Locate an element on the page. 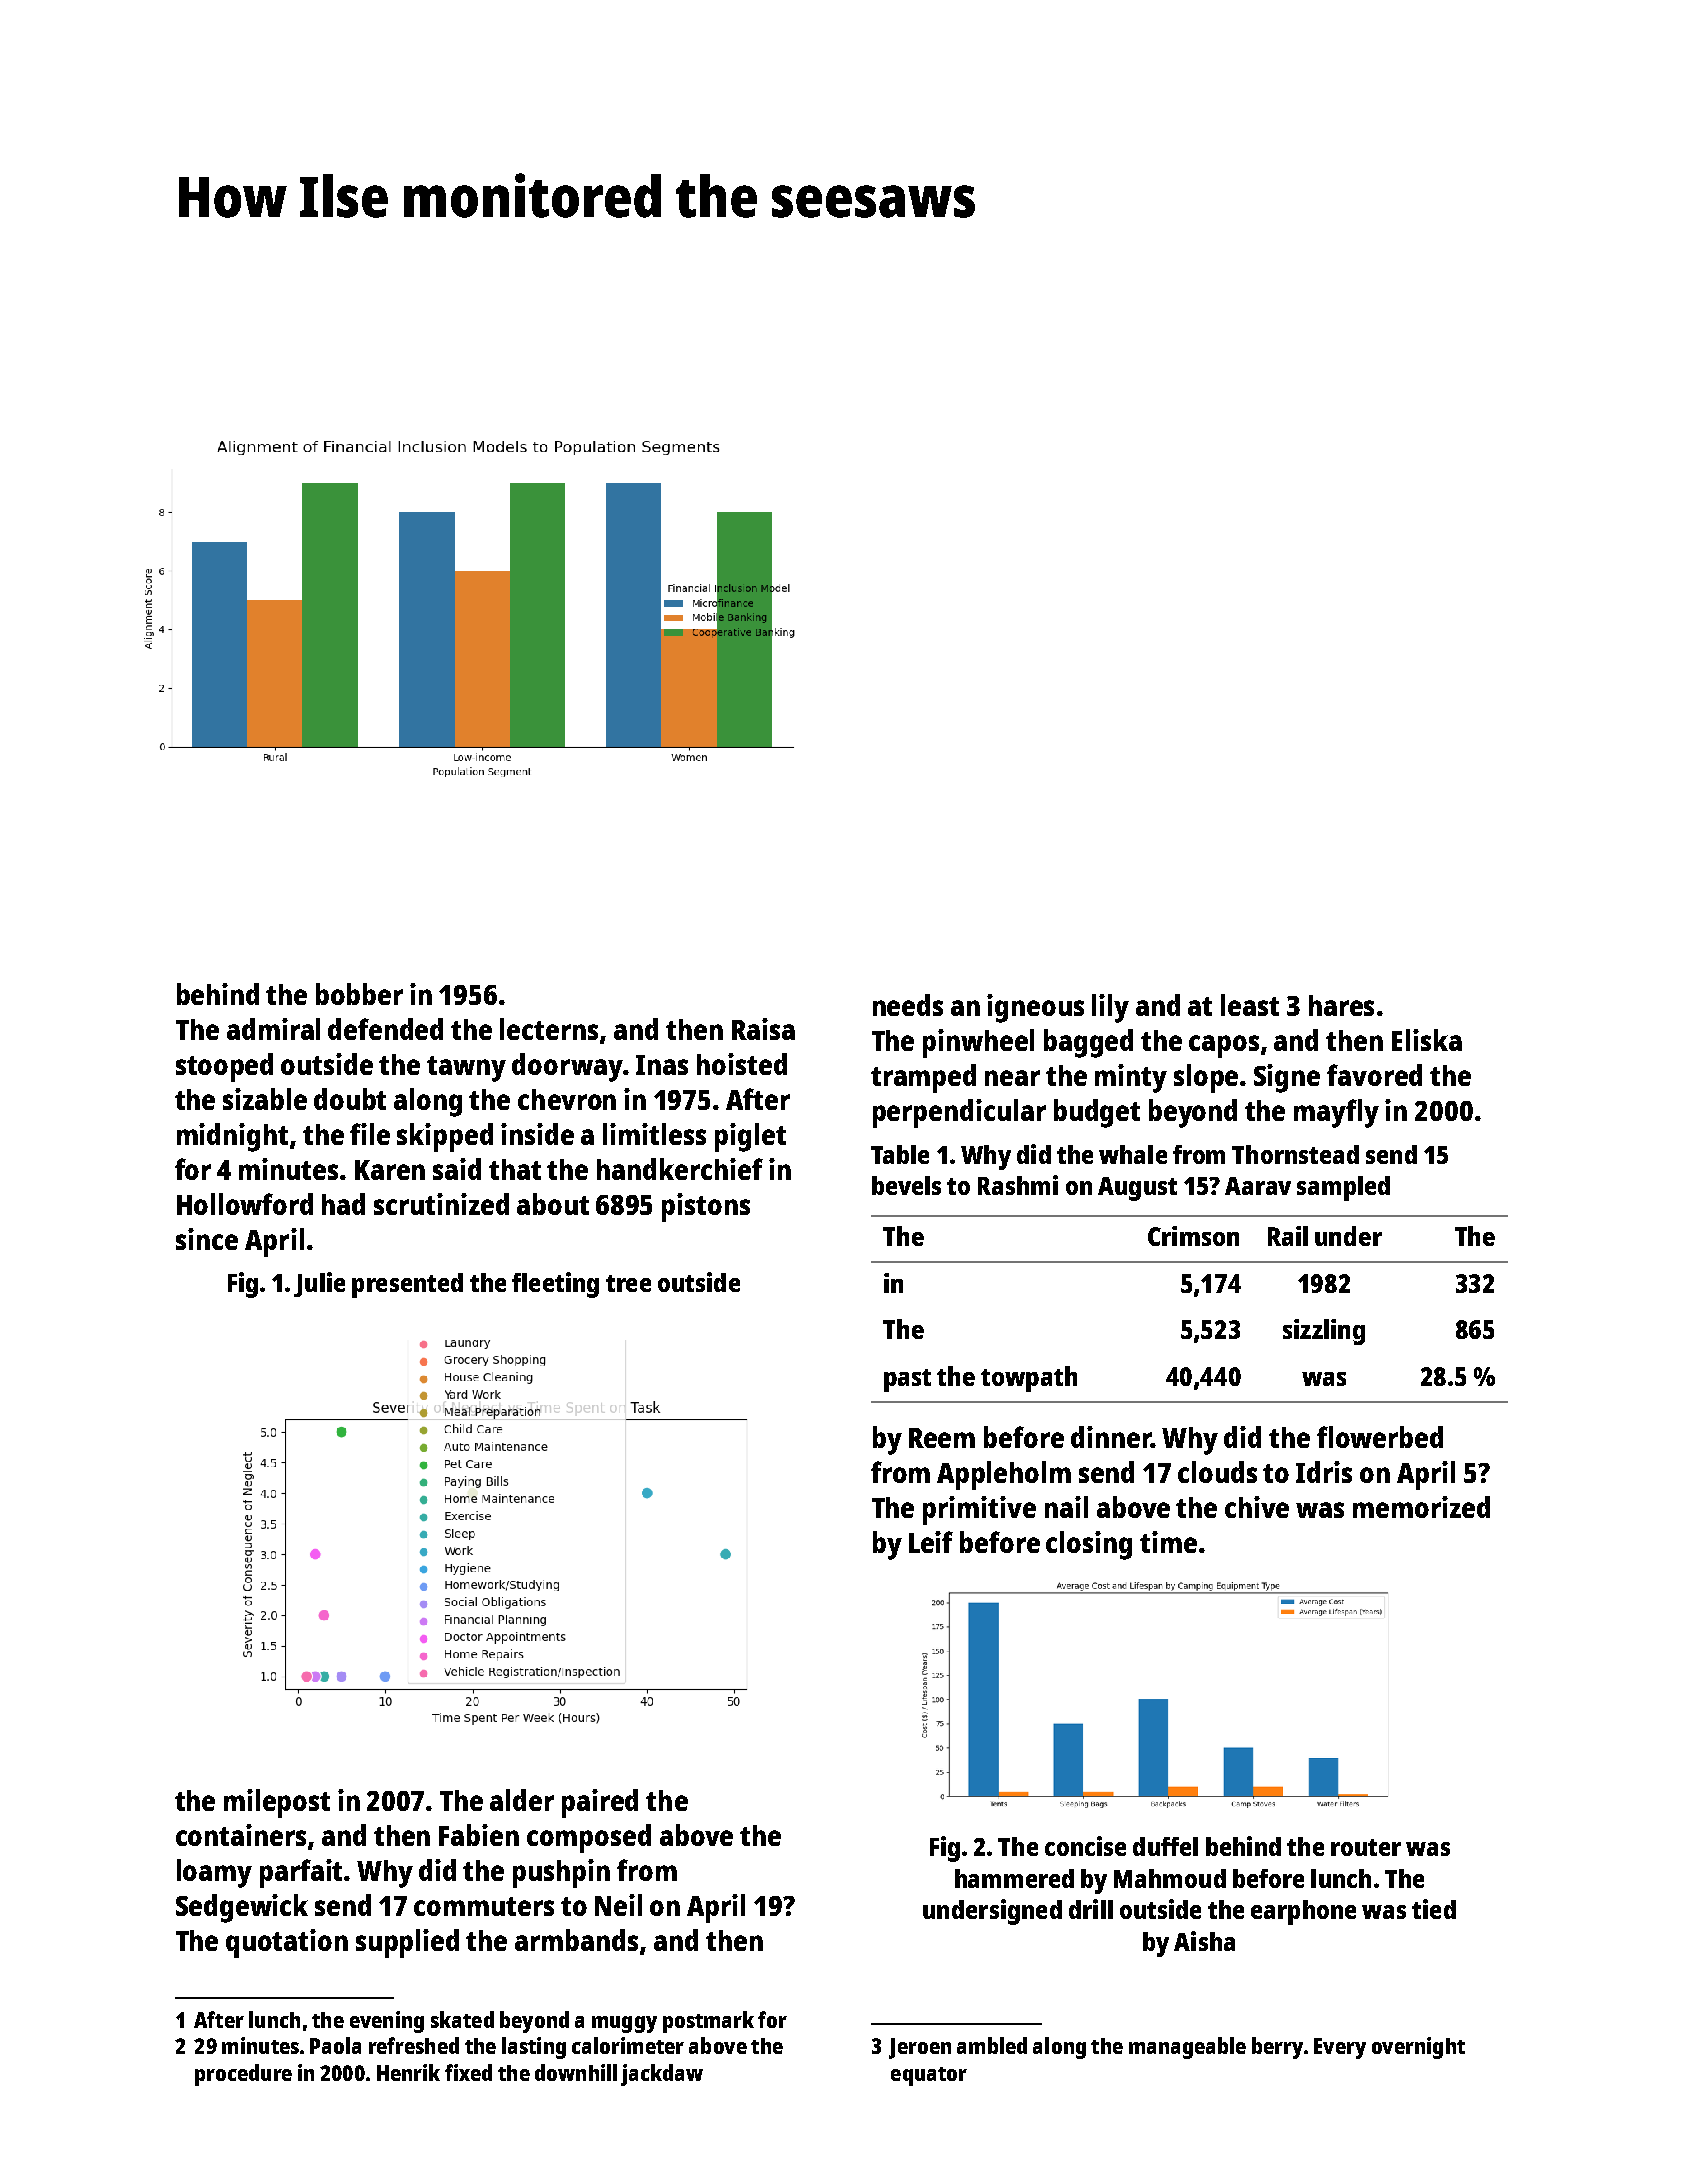 The height and width of the image is (2178, 1683). presented is located at coordinates (407, 1285).
